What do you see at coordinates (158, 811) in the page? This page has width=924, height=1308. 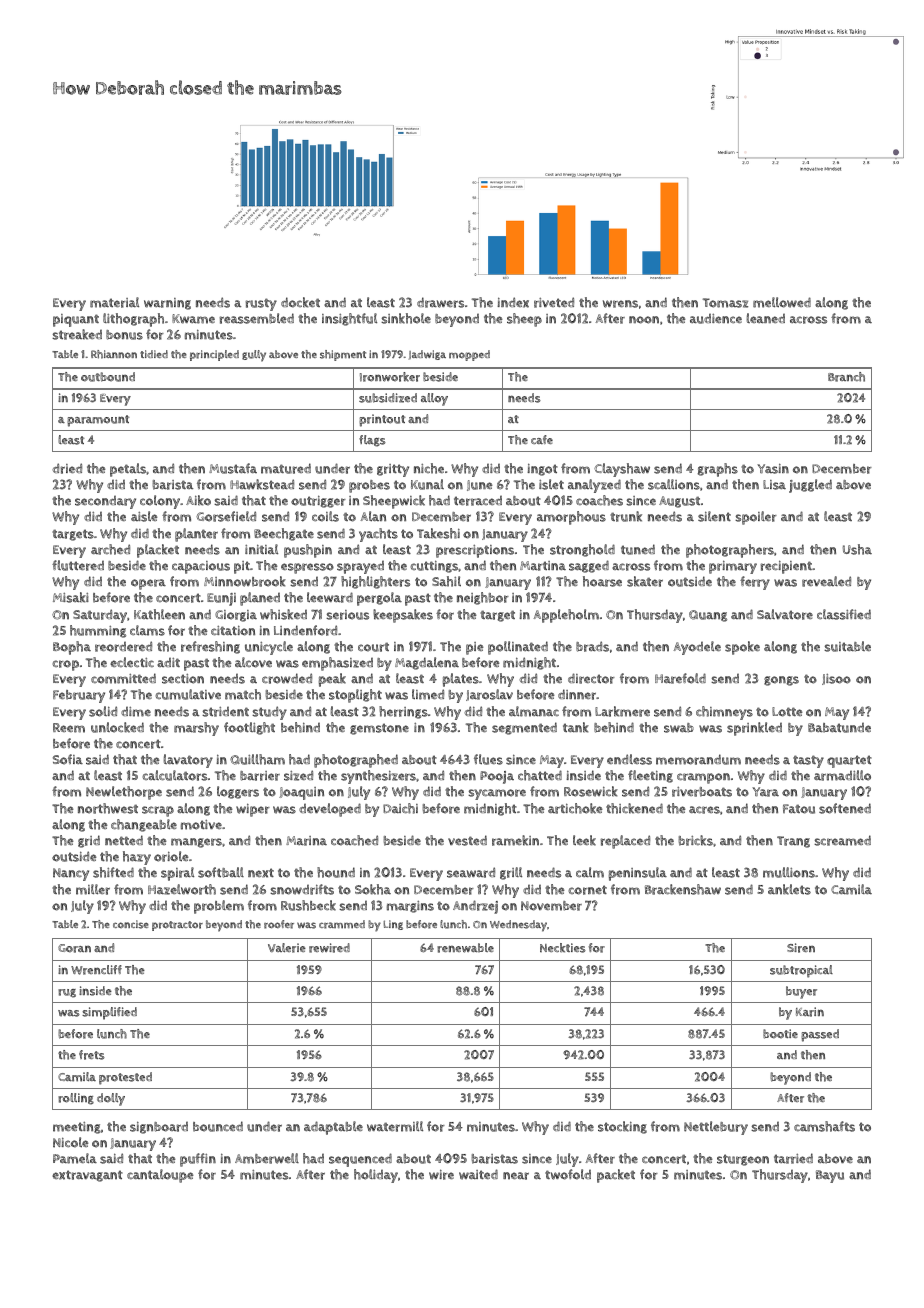 I see `scrap` at bounding box center [158, 811].
